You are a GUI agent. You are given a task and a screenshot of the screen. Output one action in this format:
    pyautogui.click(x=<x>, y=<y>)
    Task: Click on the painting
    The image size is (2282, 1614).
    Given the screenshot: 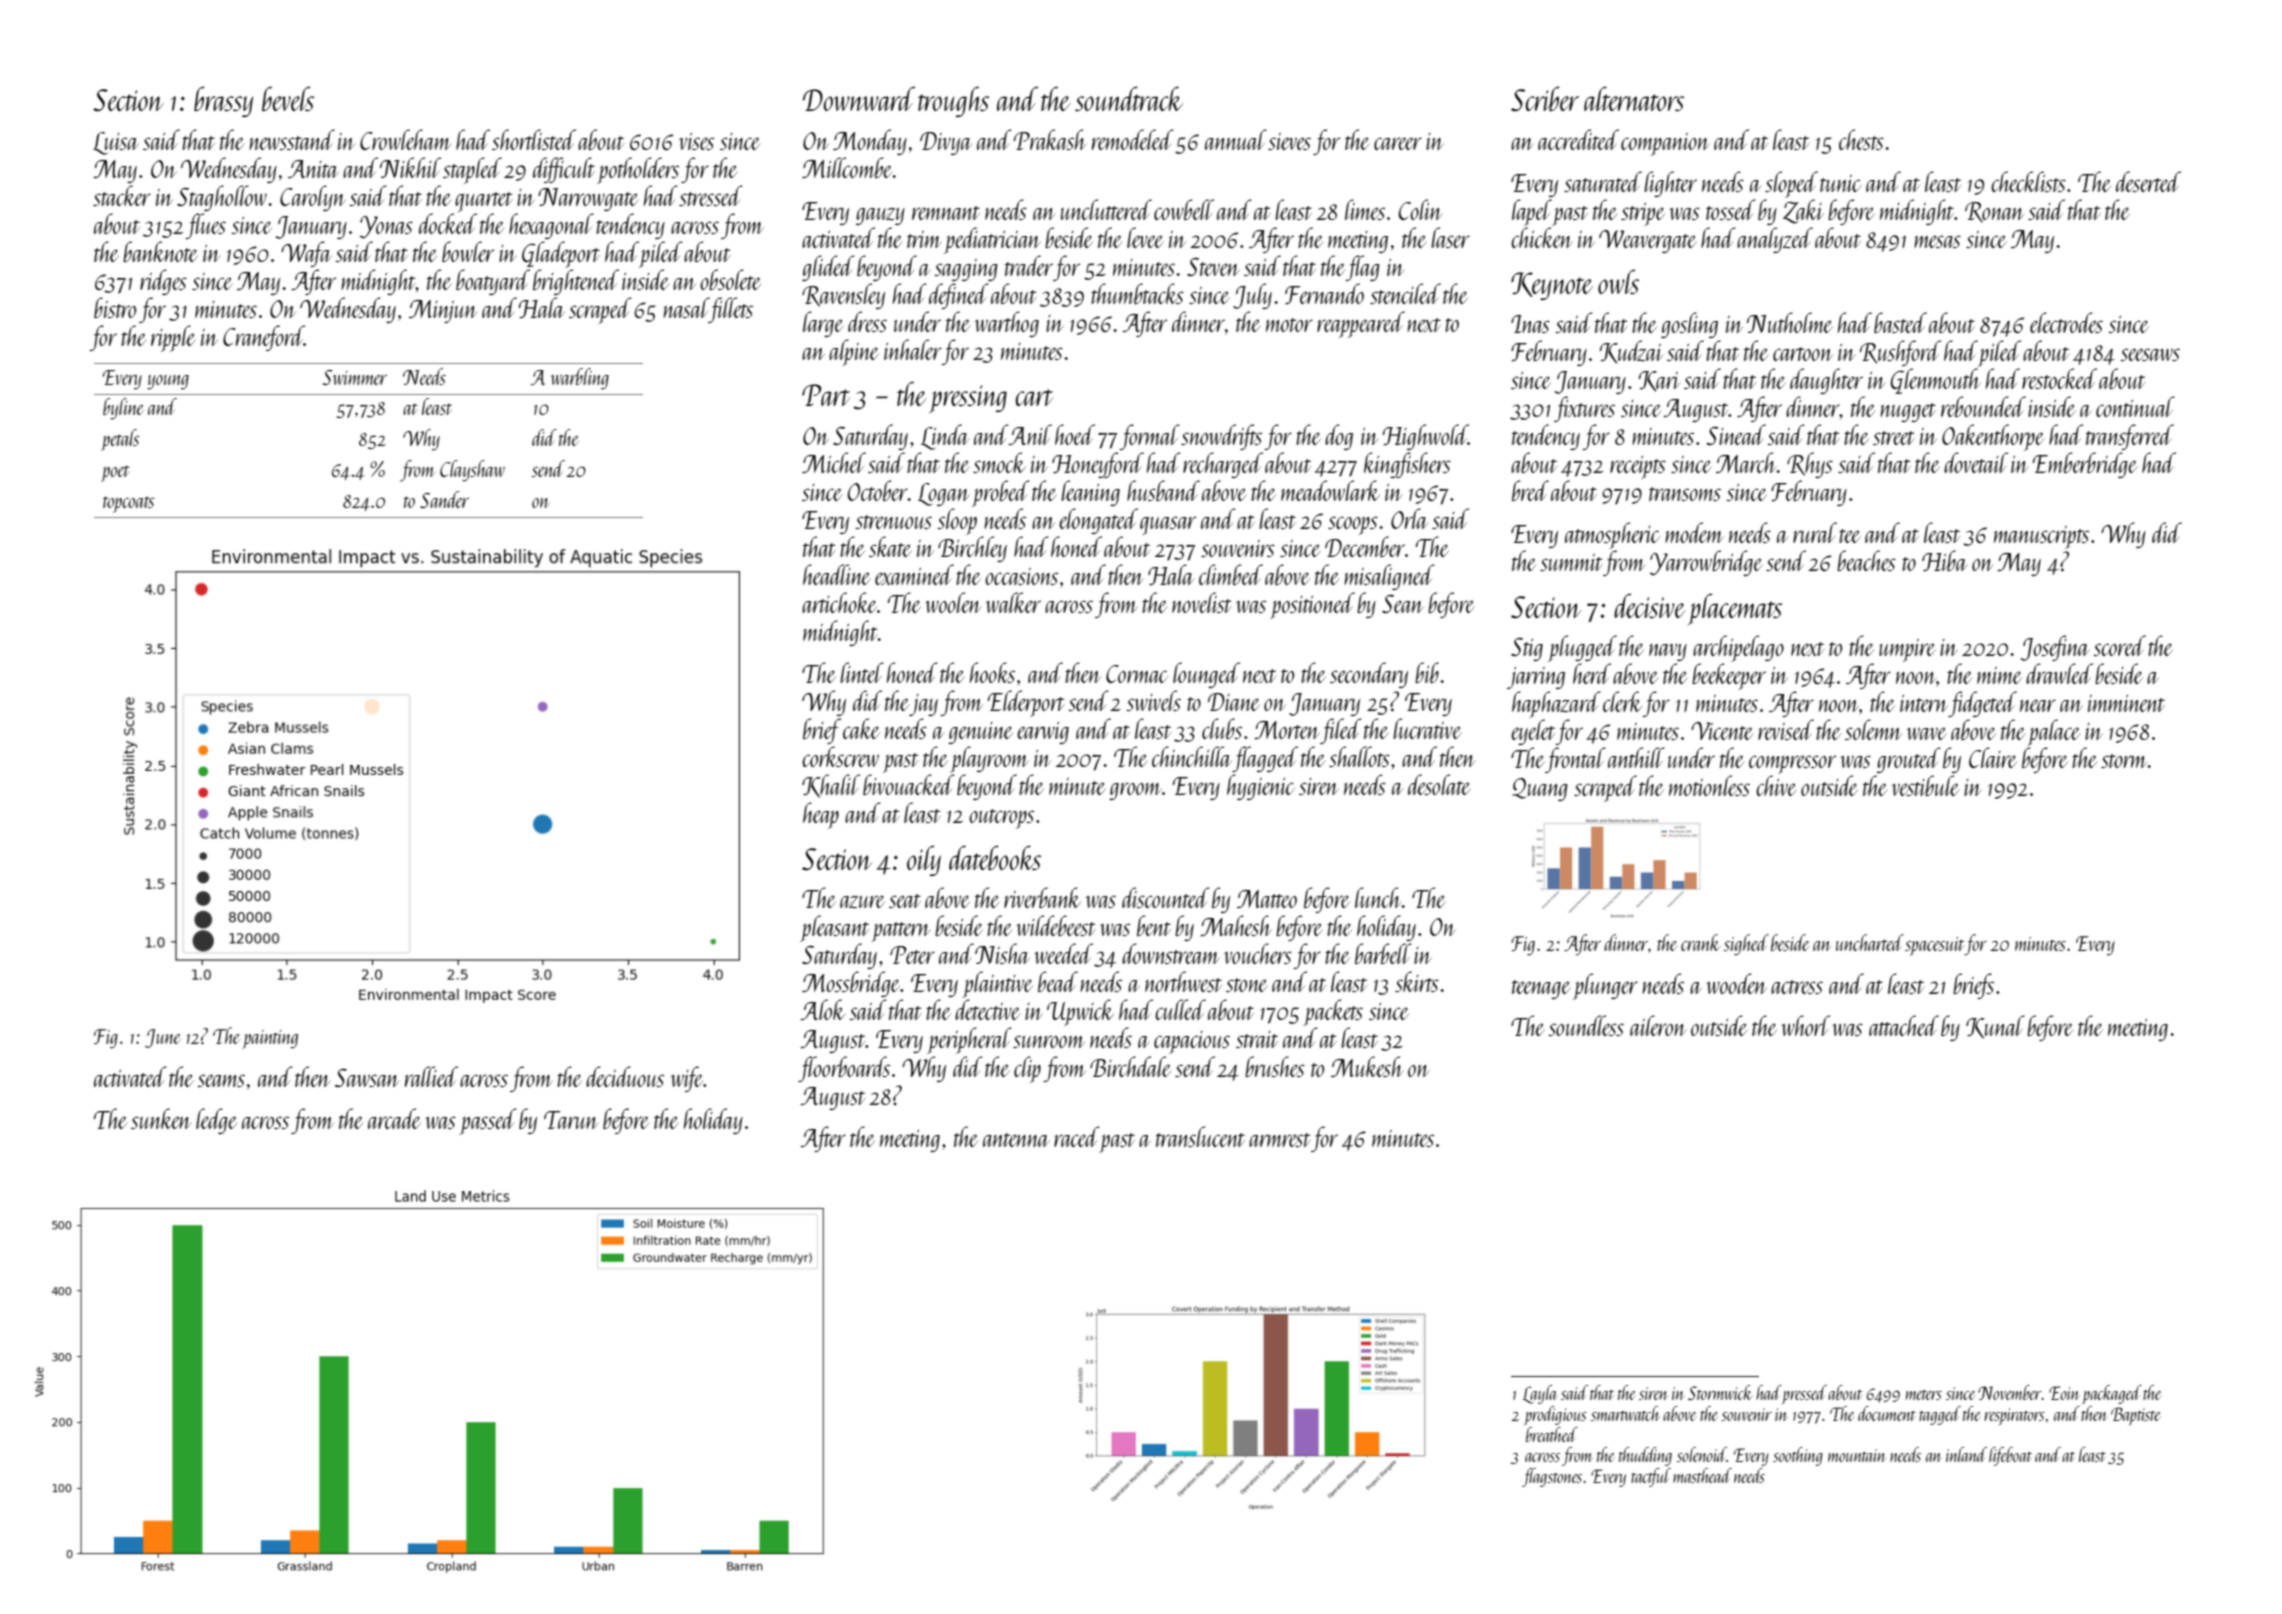 What is the action you would take?
    pyautogui.click(x=270, y=1039)
